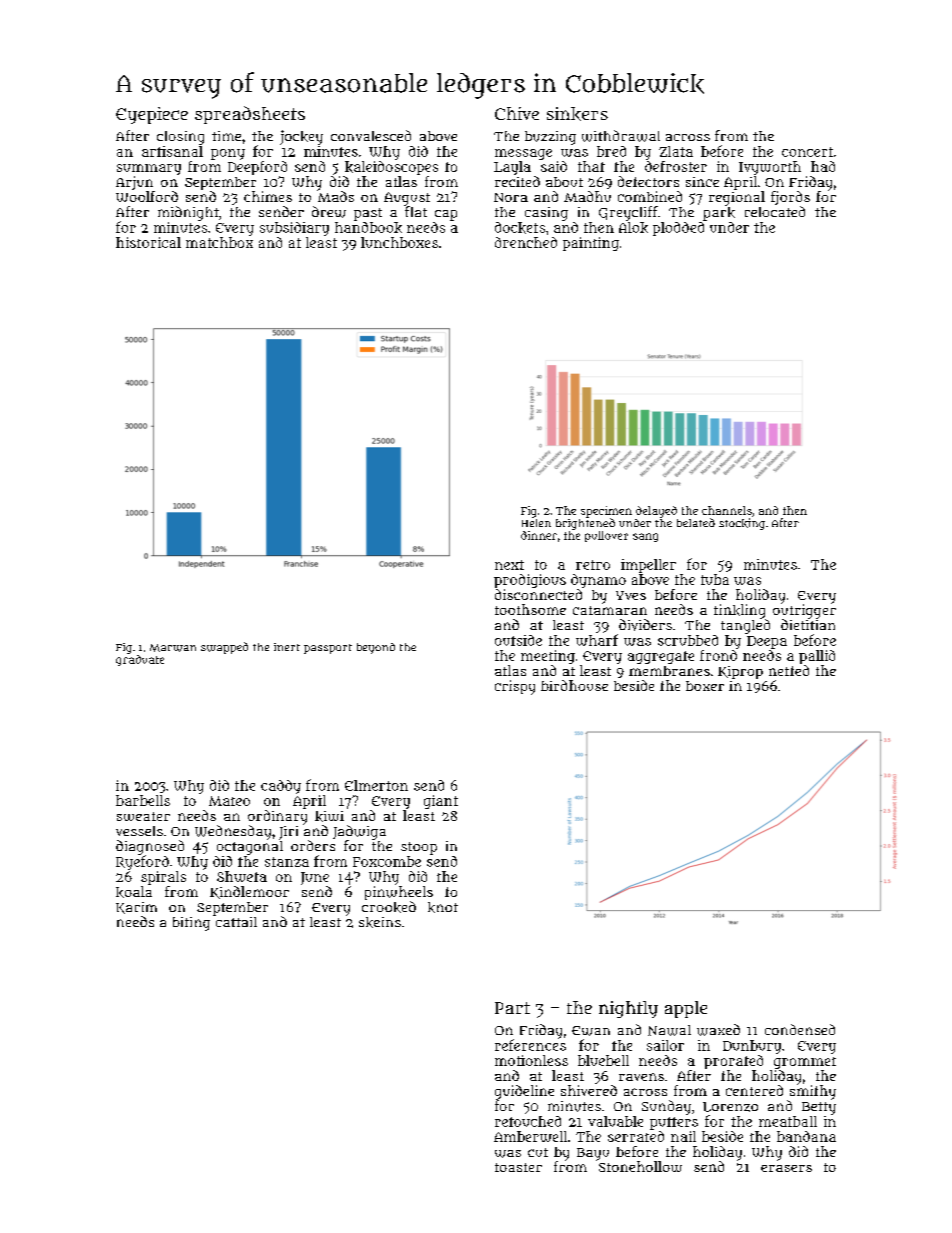 This screenshot has width=952, height=1233. Describe the element at coordinates (786, 1168) in the screenshot. I see `erasers` at that location.
